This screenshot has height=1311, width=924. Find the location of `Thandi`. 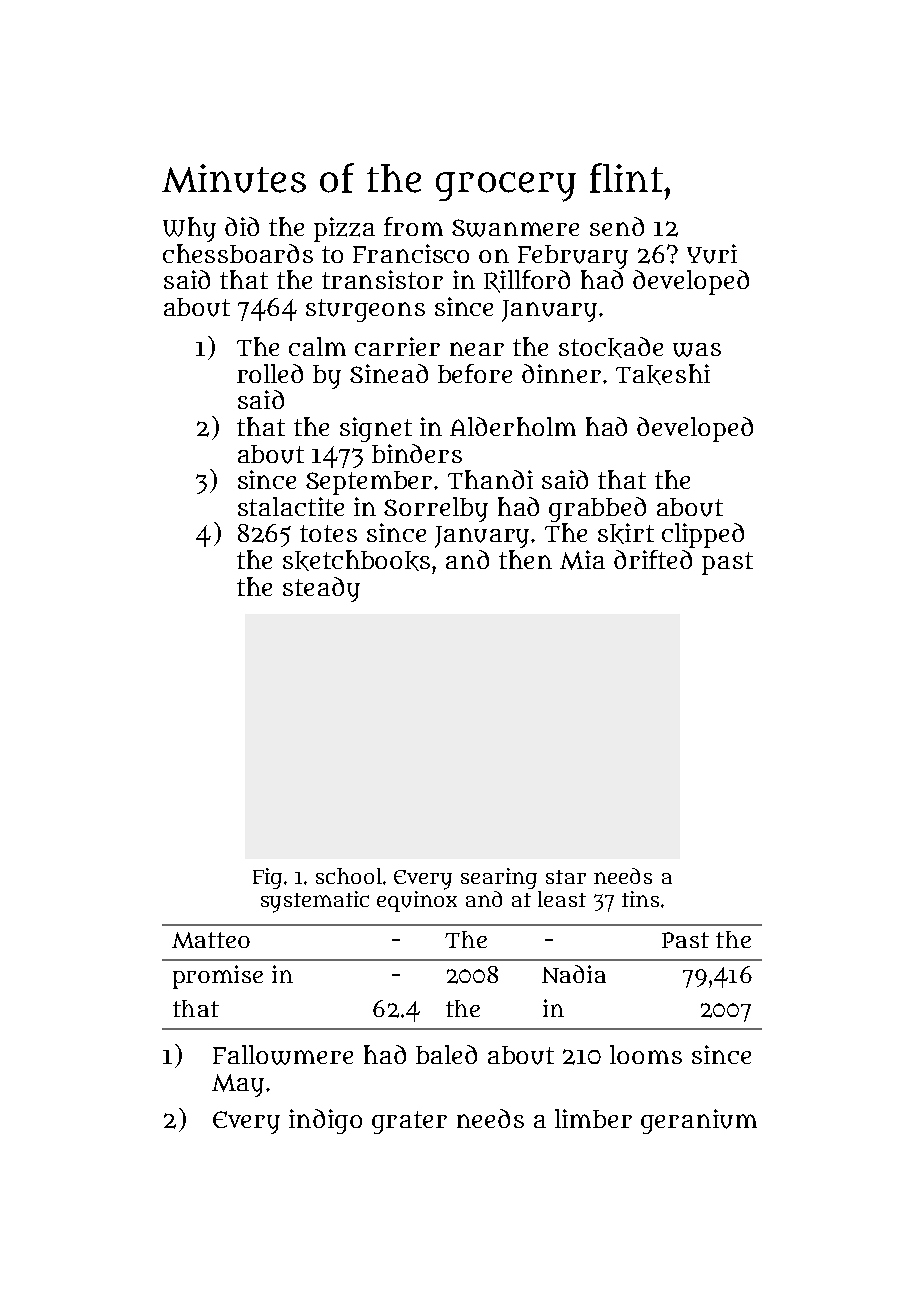

Thandi is located at coordinates (490, 479).
